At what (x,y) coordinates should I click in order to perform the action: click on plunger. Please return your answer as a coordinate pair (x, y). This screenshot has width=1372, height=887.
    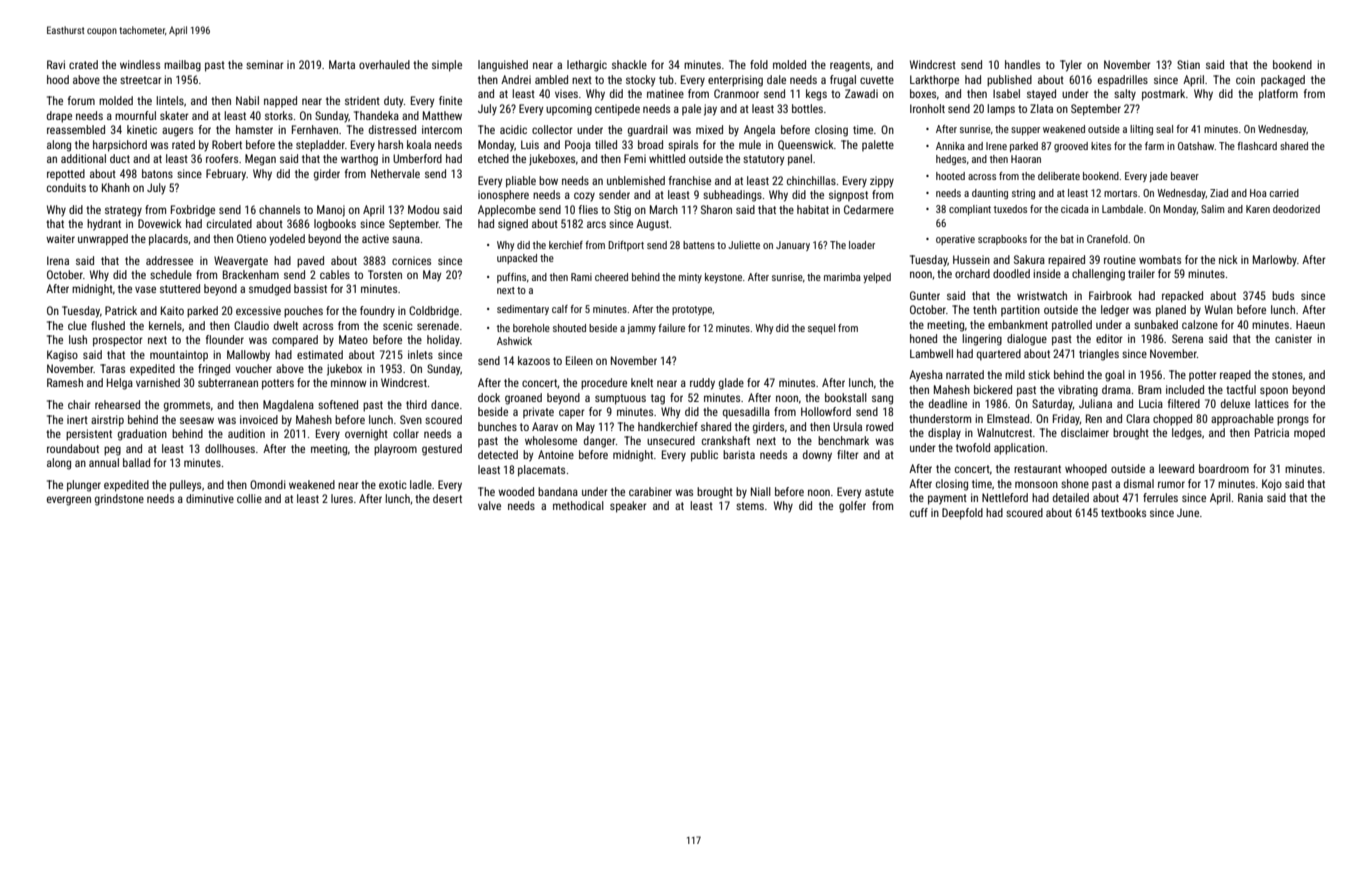
    Looking at the image, I should click on (84, 486).
